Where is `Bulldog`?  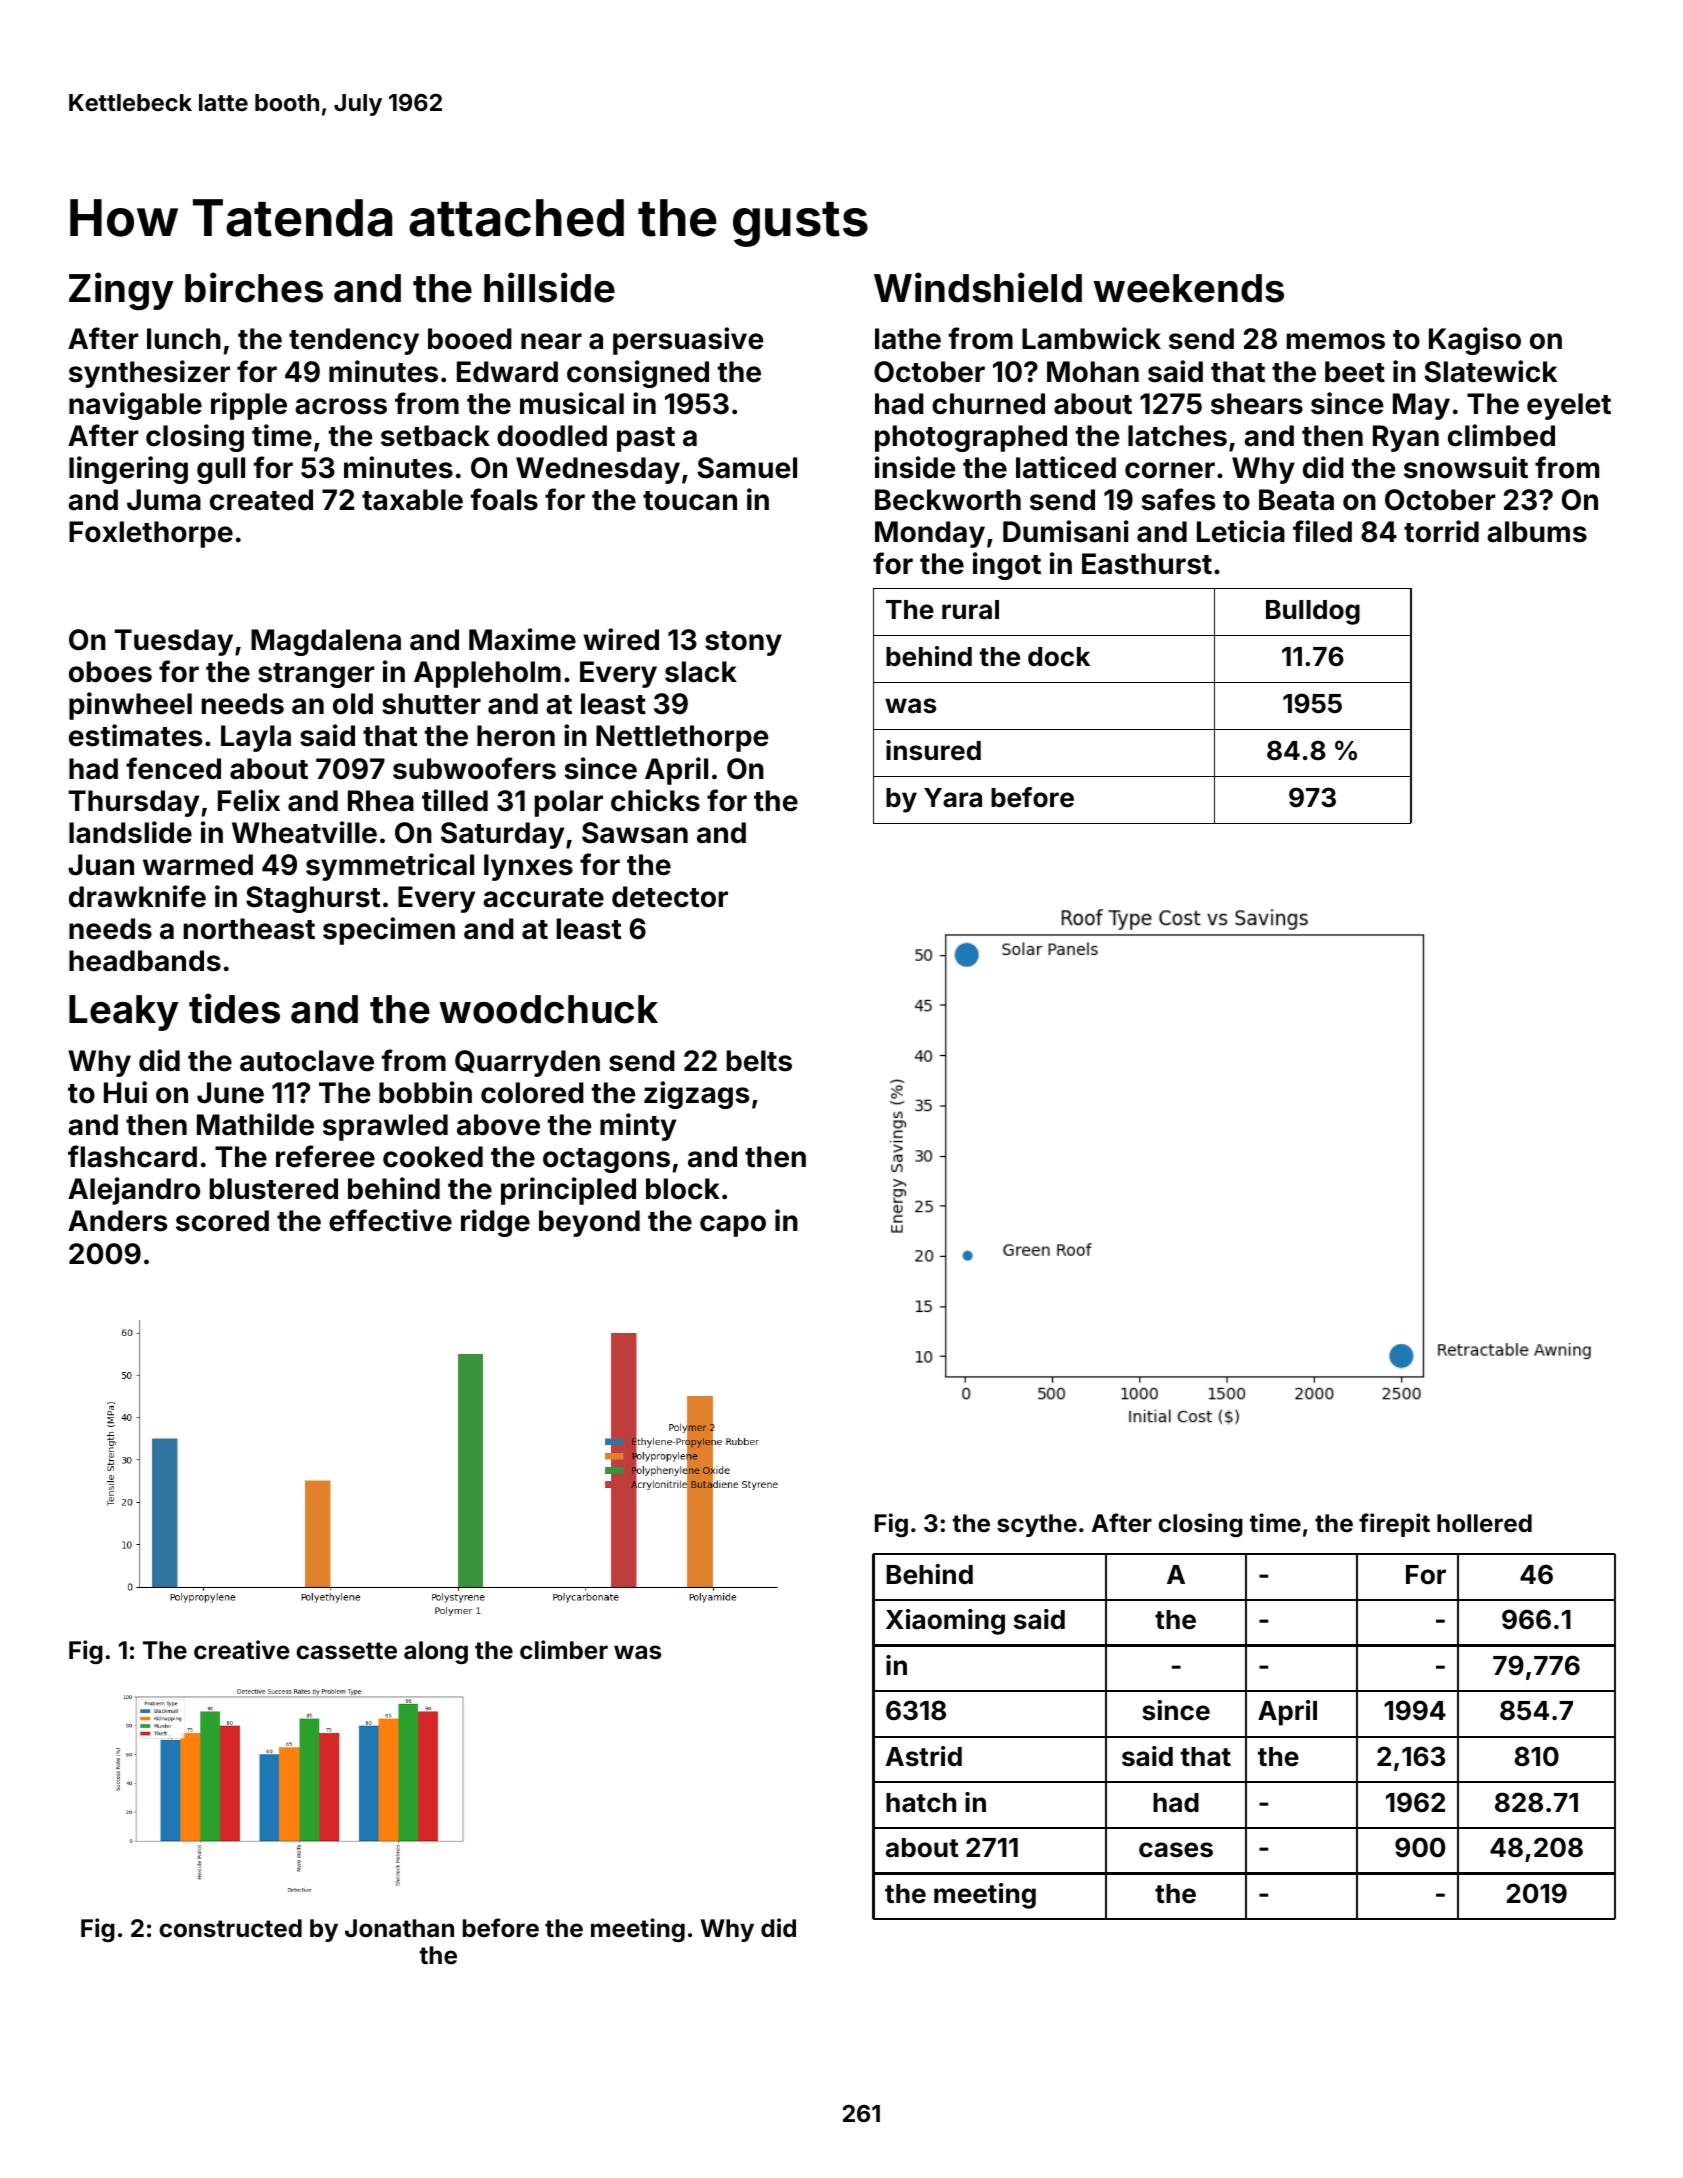 Bulldog is located at coordinates (1313, 612).
